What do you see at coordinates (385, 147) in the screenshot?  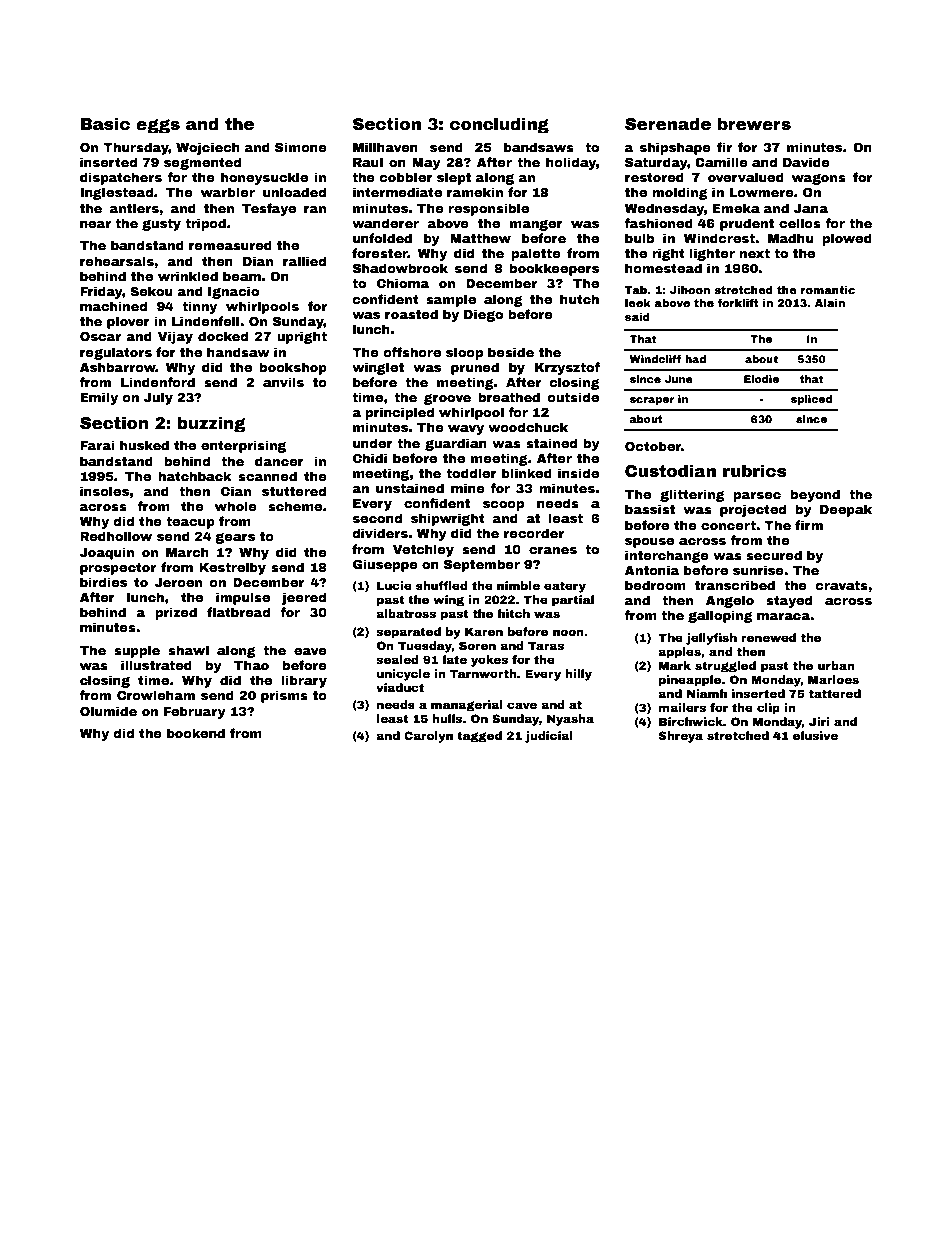 I see `Millhaven` at bounding box center [385, 147].
